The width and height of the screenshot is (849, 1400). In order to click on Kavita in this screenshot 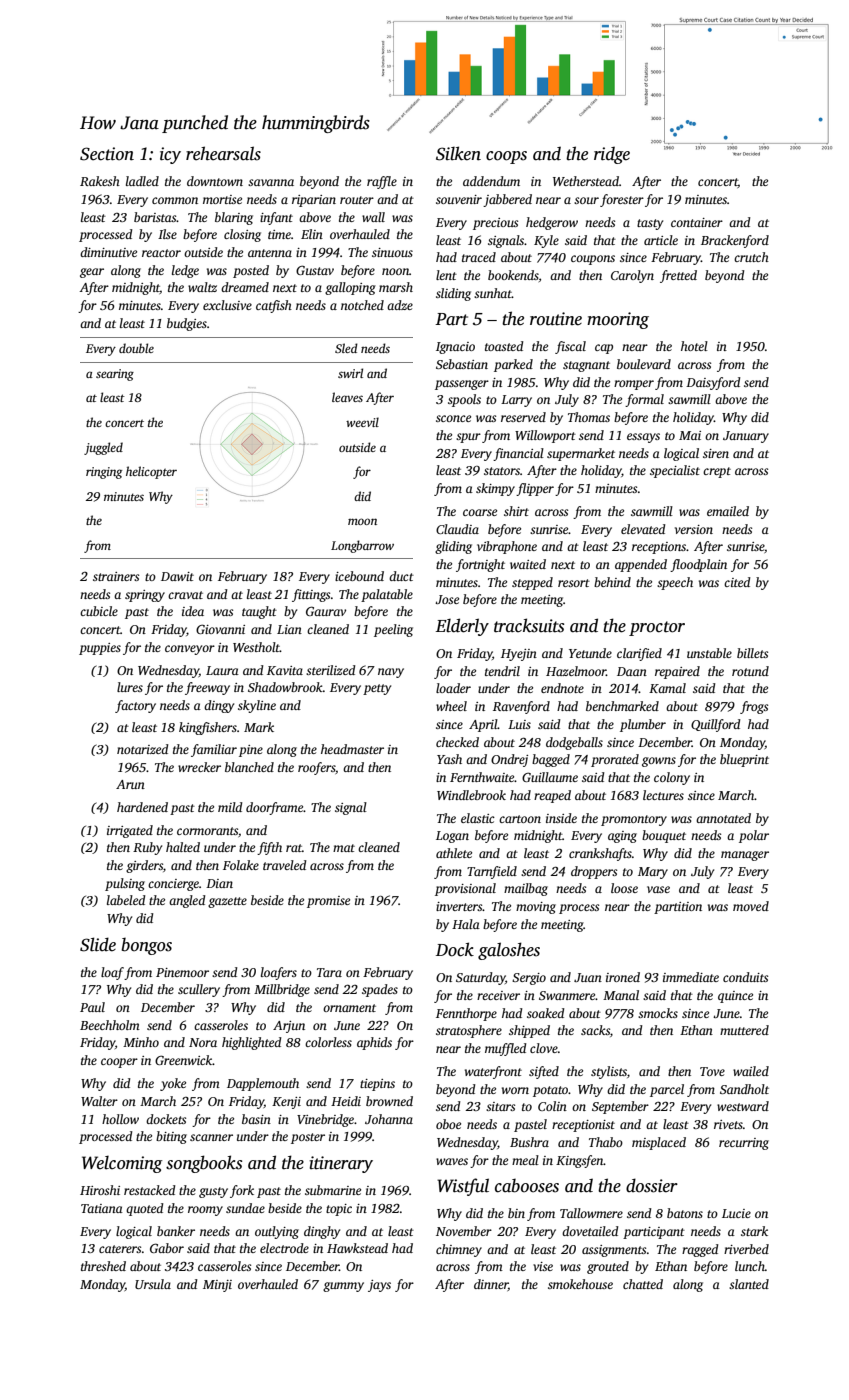, I will do `click(285, 670)`.
